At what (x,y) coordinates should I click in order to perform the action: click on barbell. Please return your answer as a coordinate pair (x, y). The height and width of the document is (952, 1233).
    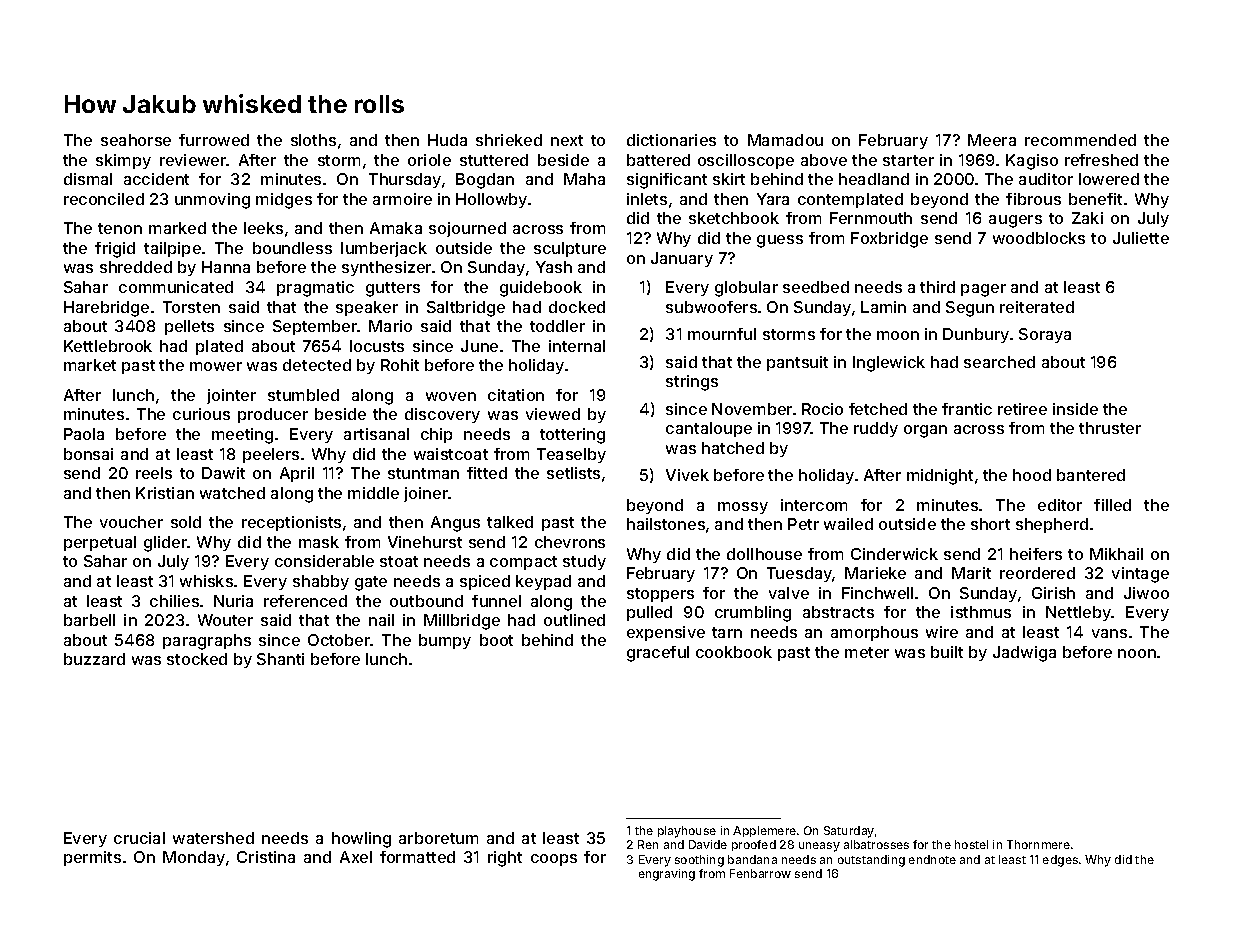
    Looking at the image, I should click on (89, 620).
